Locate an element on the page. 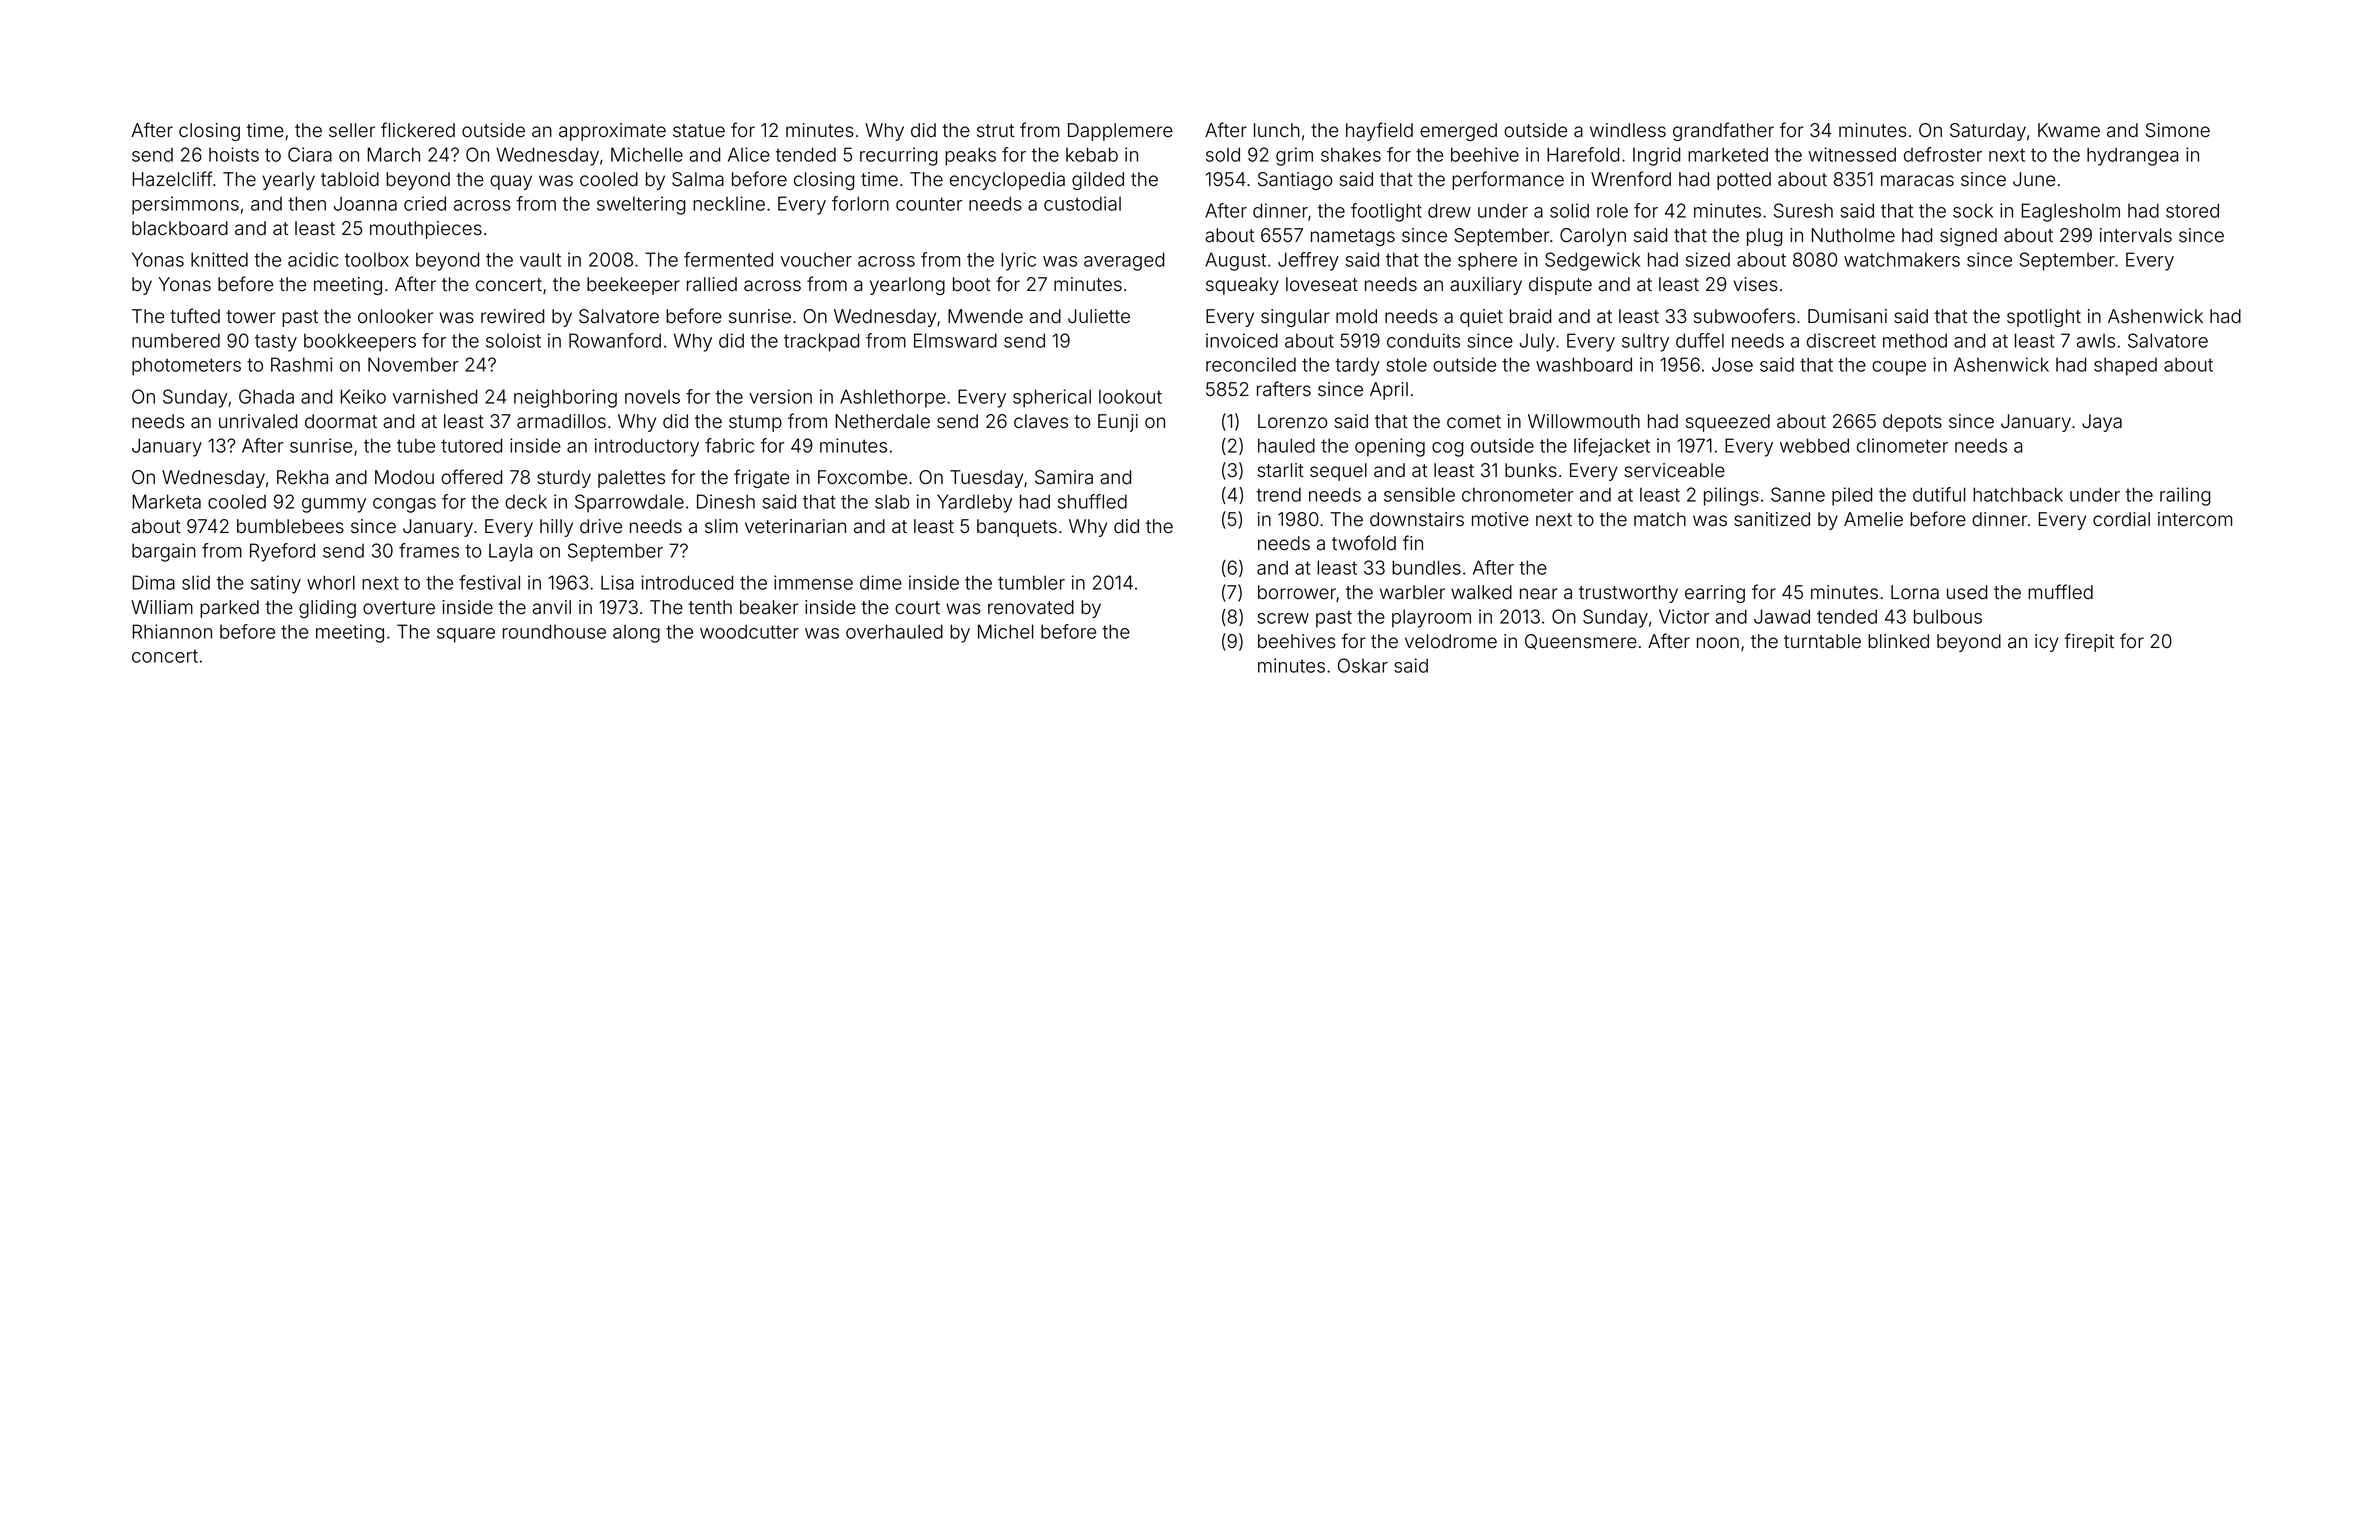  square is located at coordinates (466, 635).
